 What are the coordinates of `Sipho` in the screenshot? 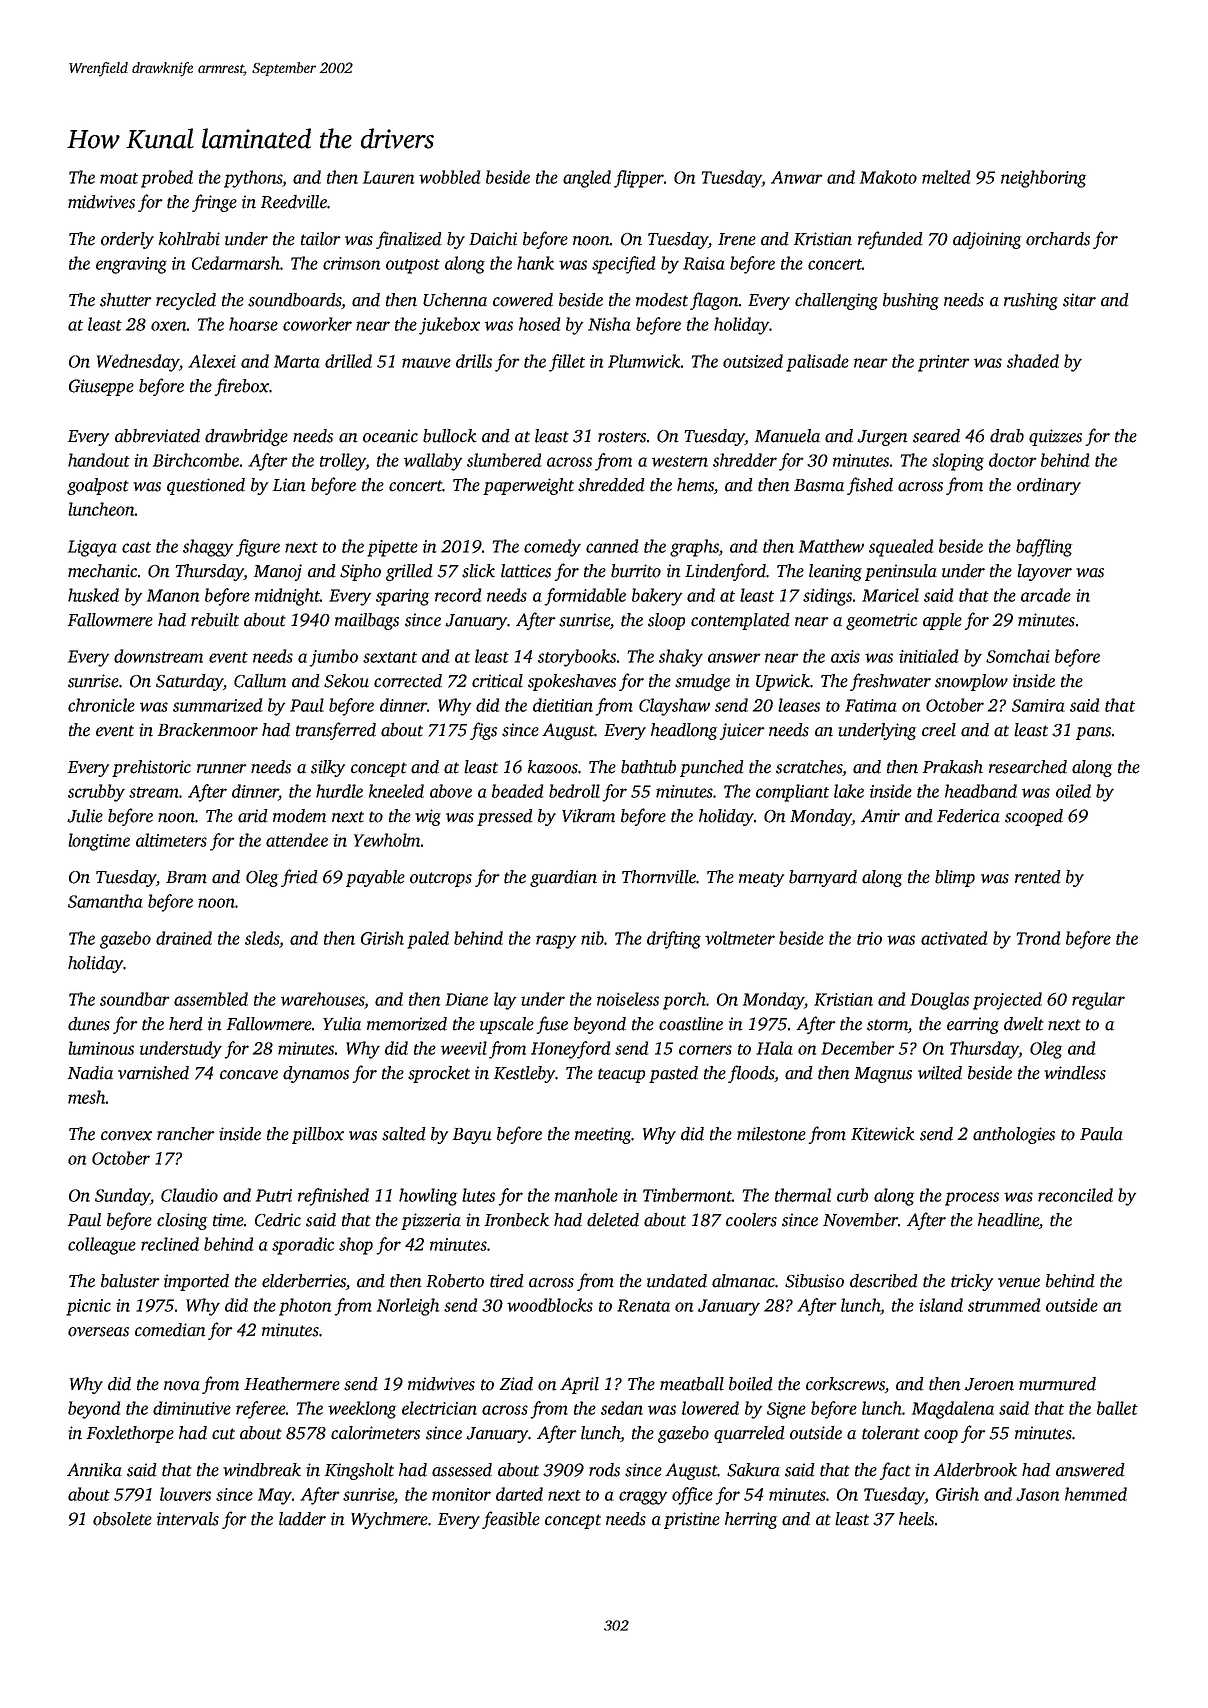 It's located at (360, 572).
